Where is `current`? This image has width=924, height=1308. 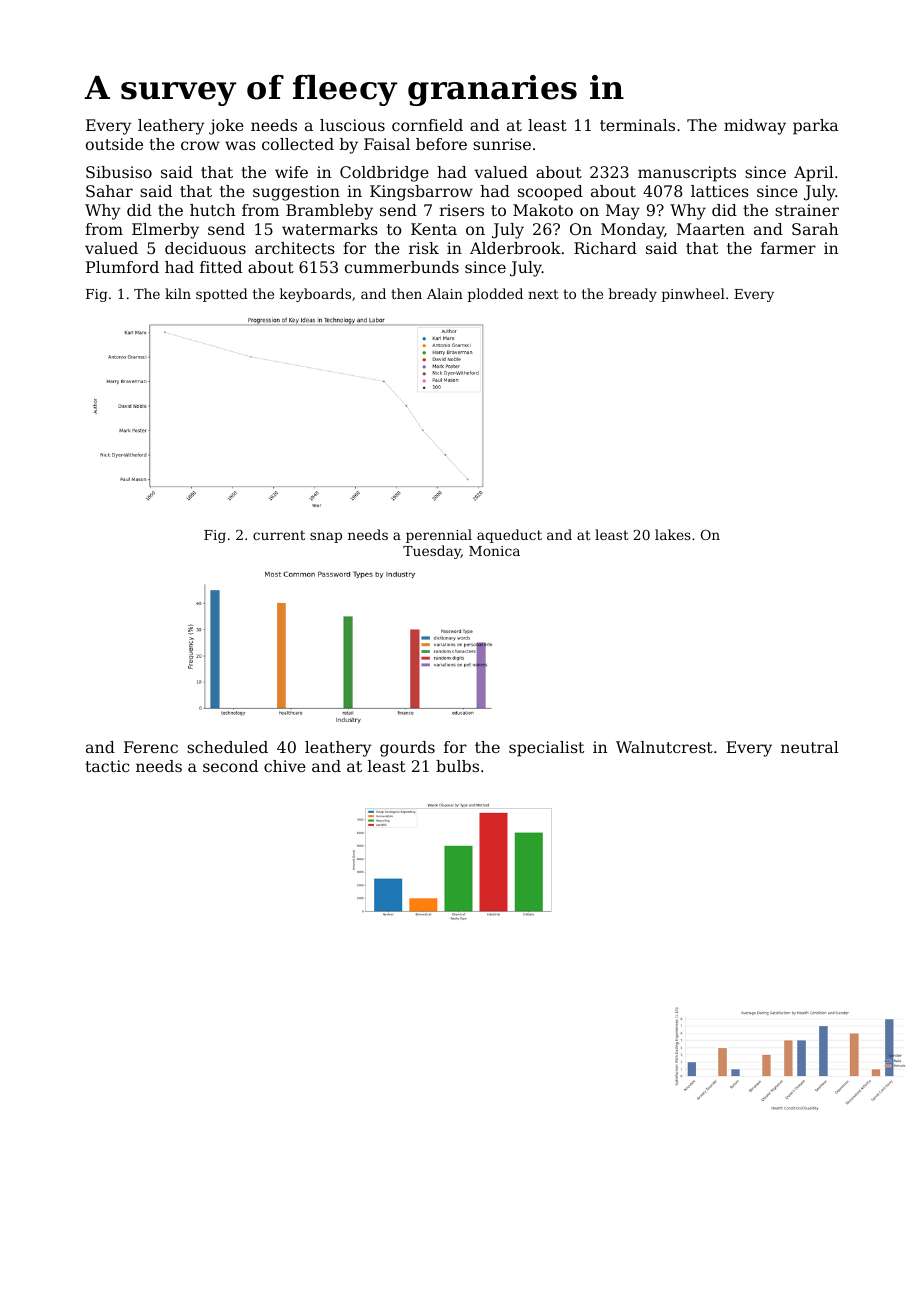
current is located at coordinates (279, 535).
